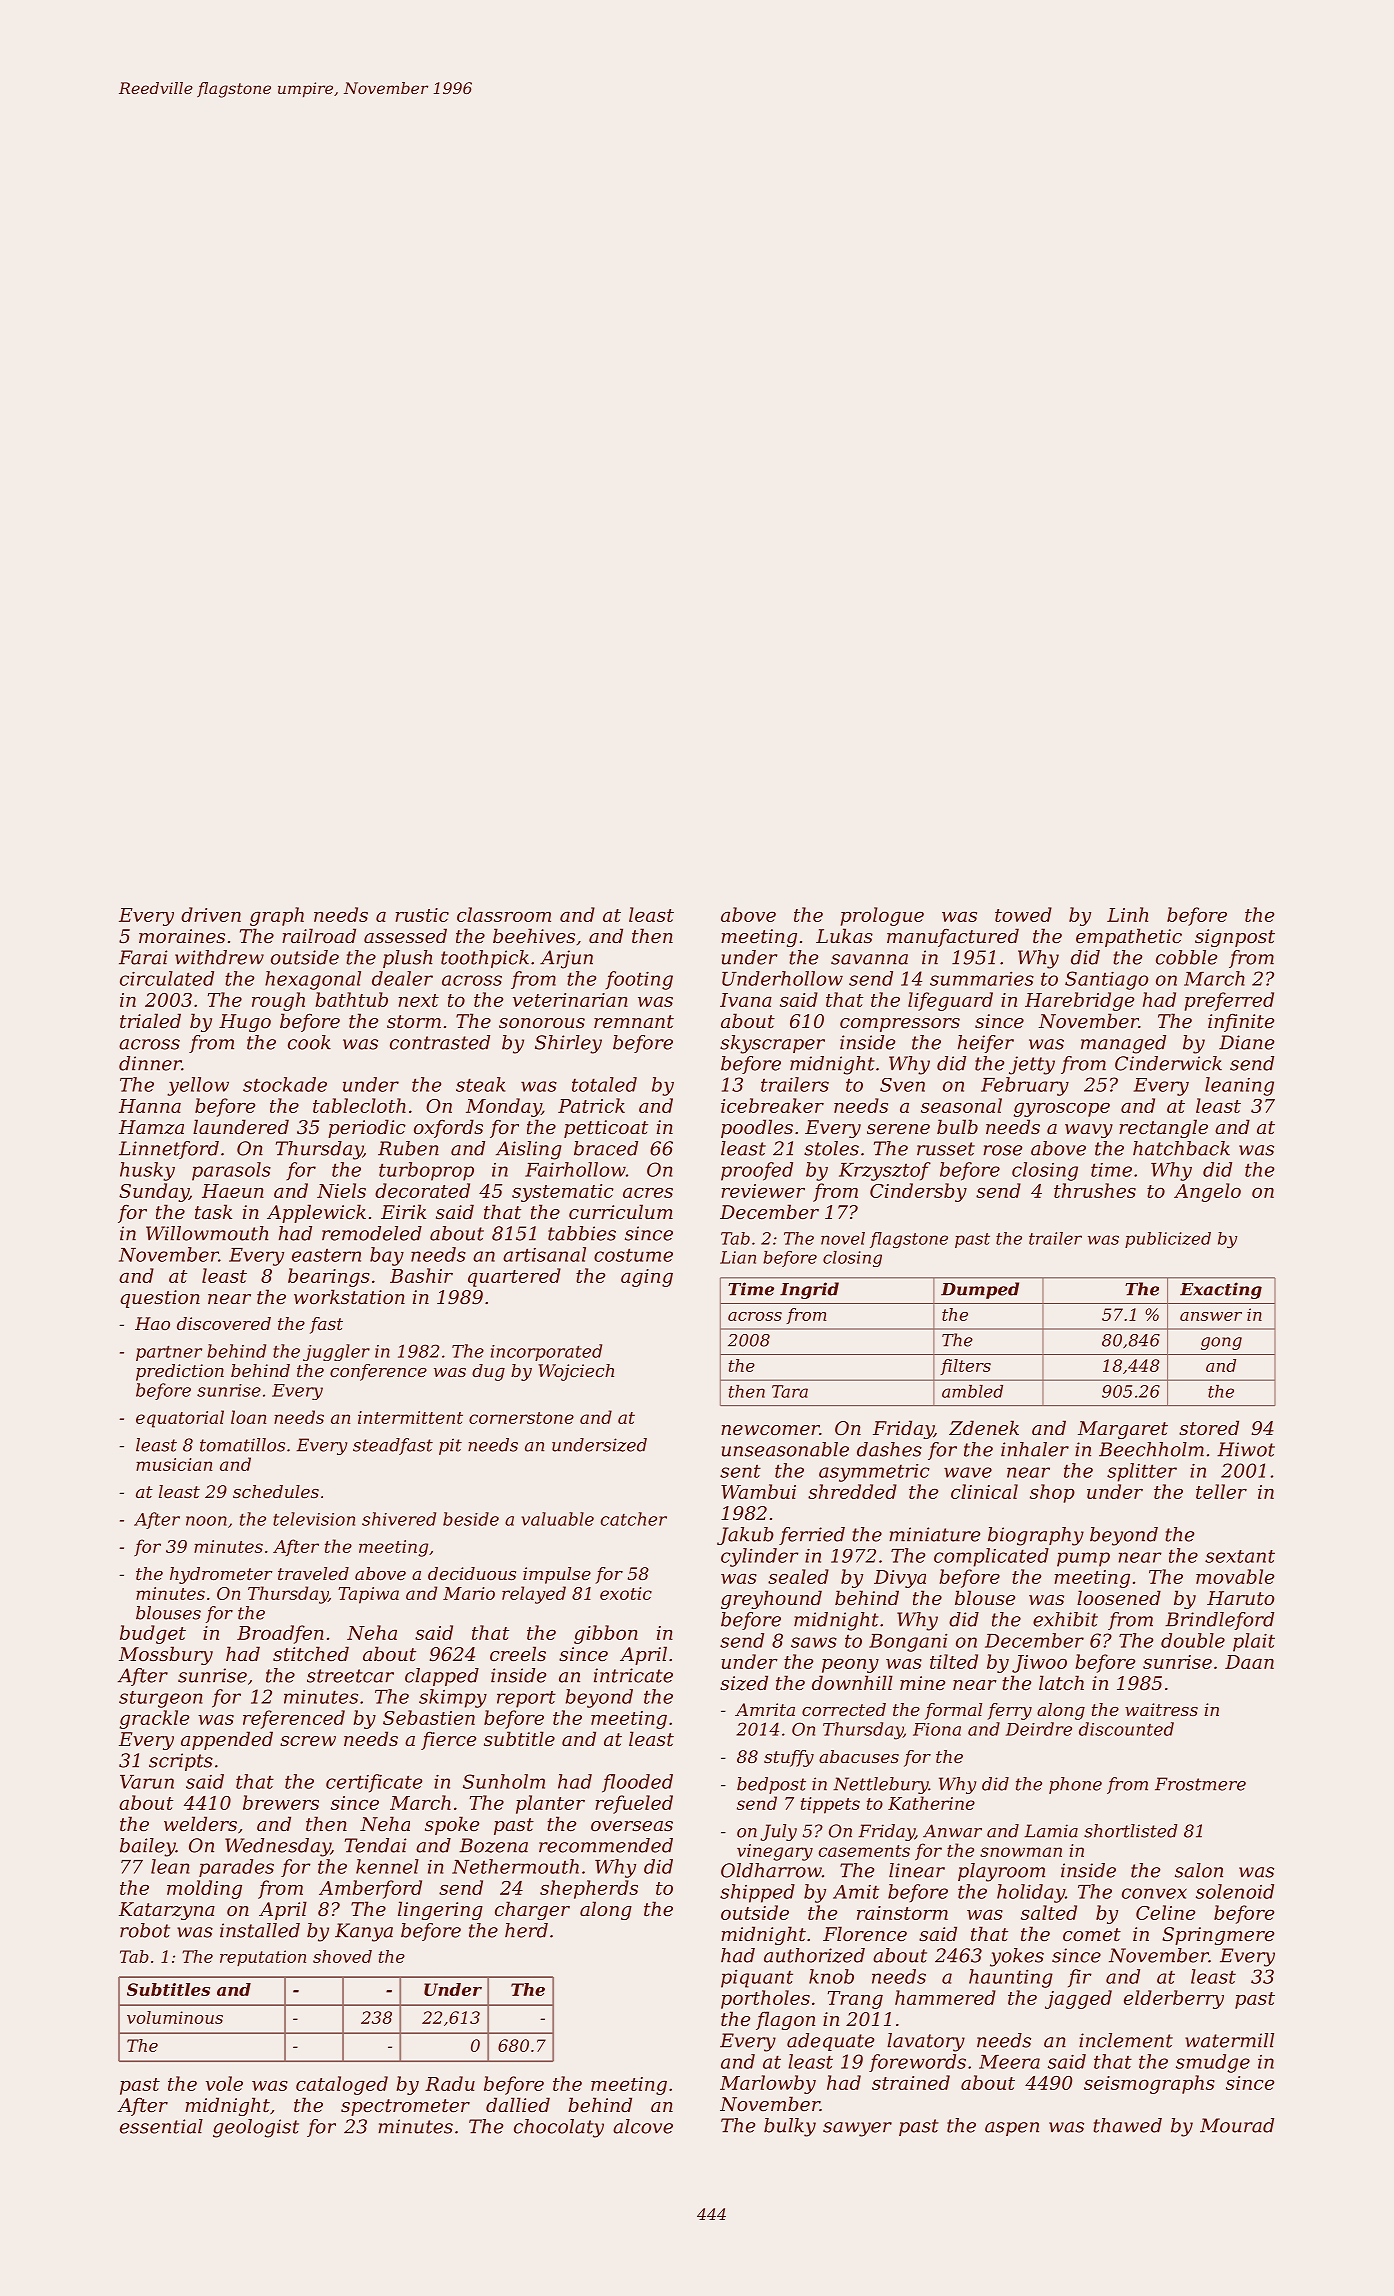  I want to click on thawed, so click(1127, 2125).
